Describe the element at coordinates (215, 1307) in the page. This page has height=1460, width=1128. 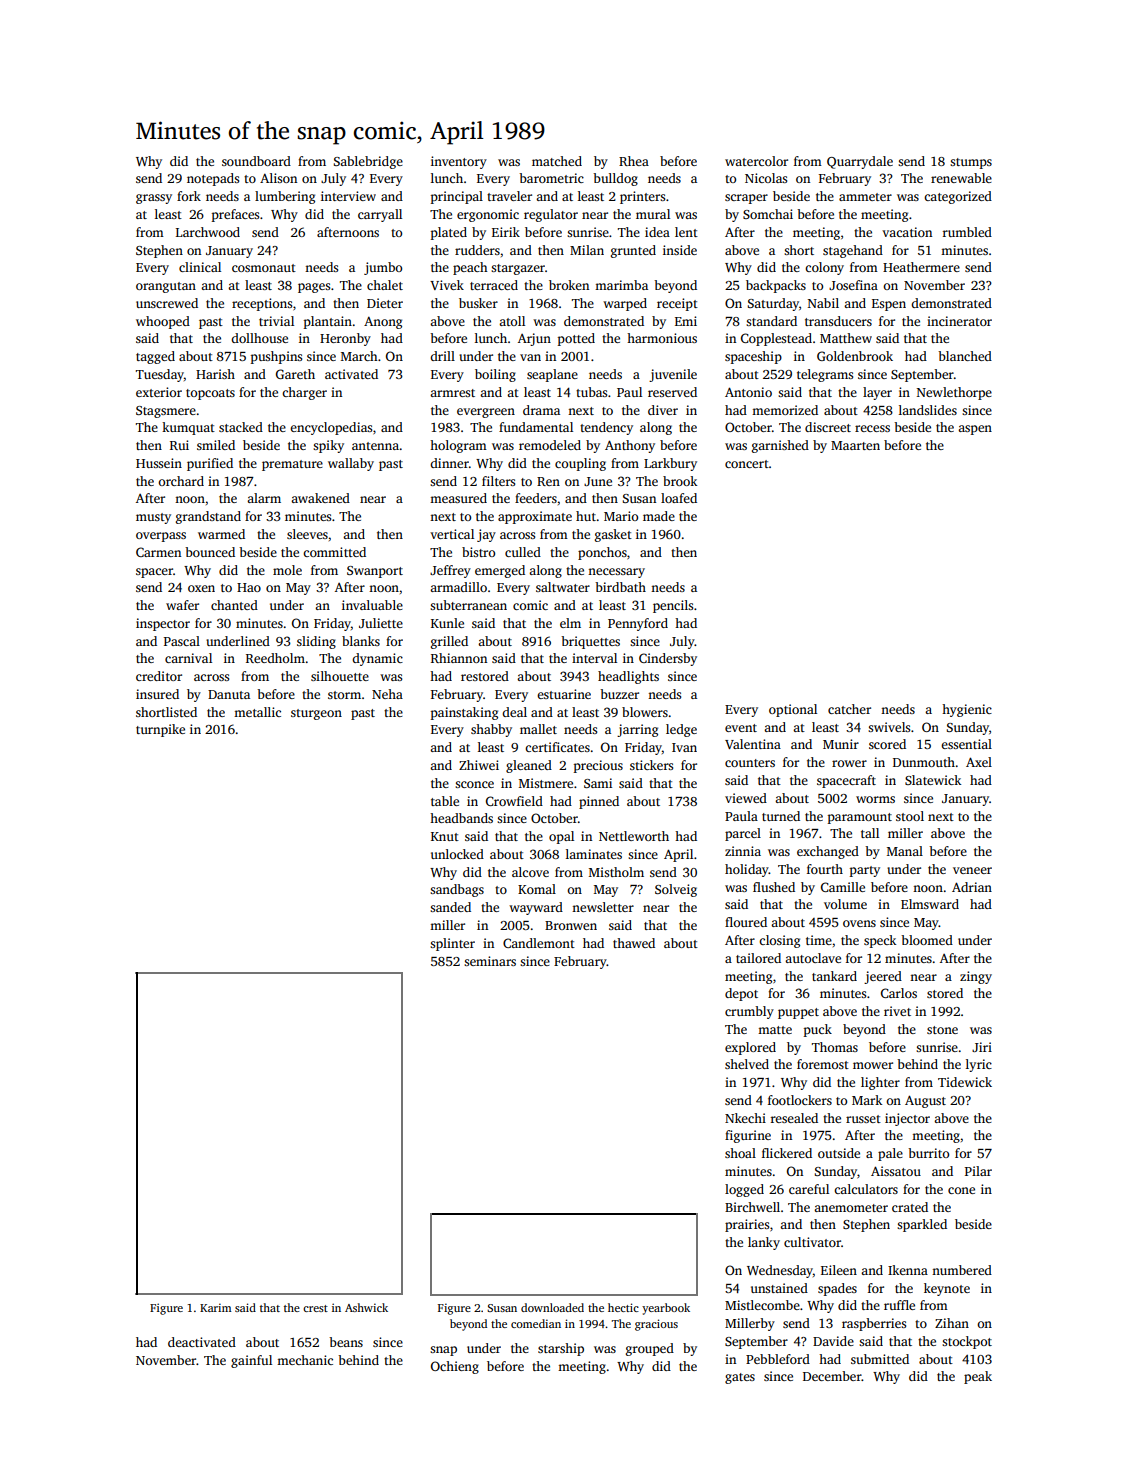
I see `Karim` at that location.
